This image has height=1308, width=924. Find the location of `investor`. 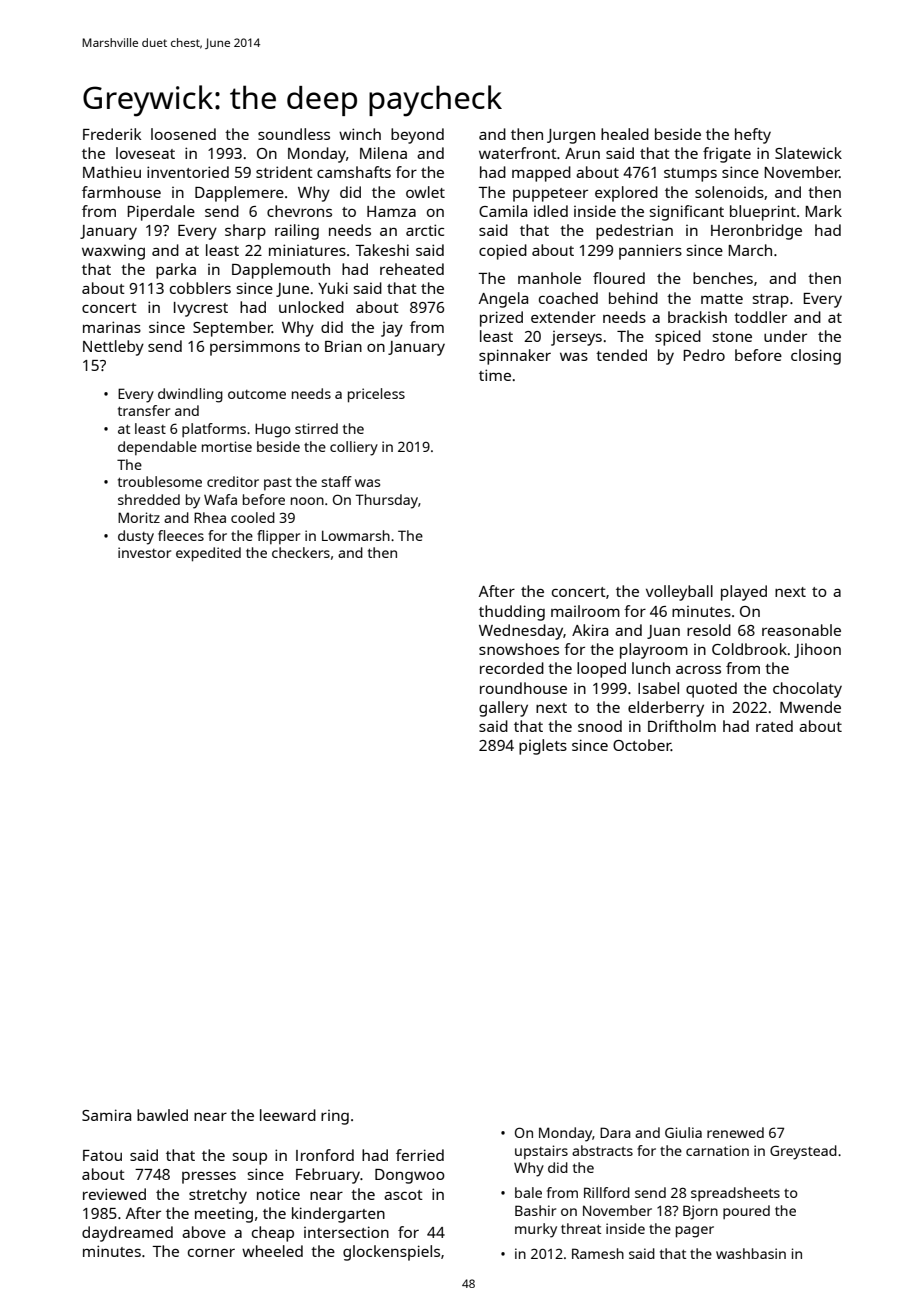

investor is located at coordinates (144, 552).
